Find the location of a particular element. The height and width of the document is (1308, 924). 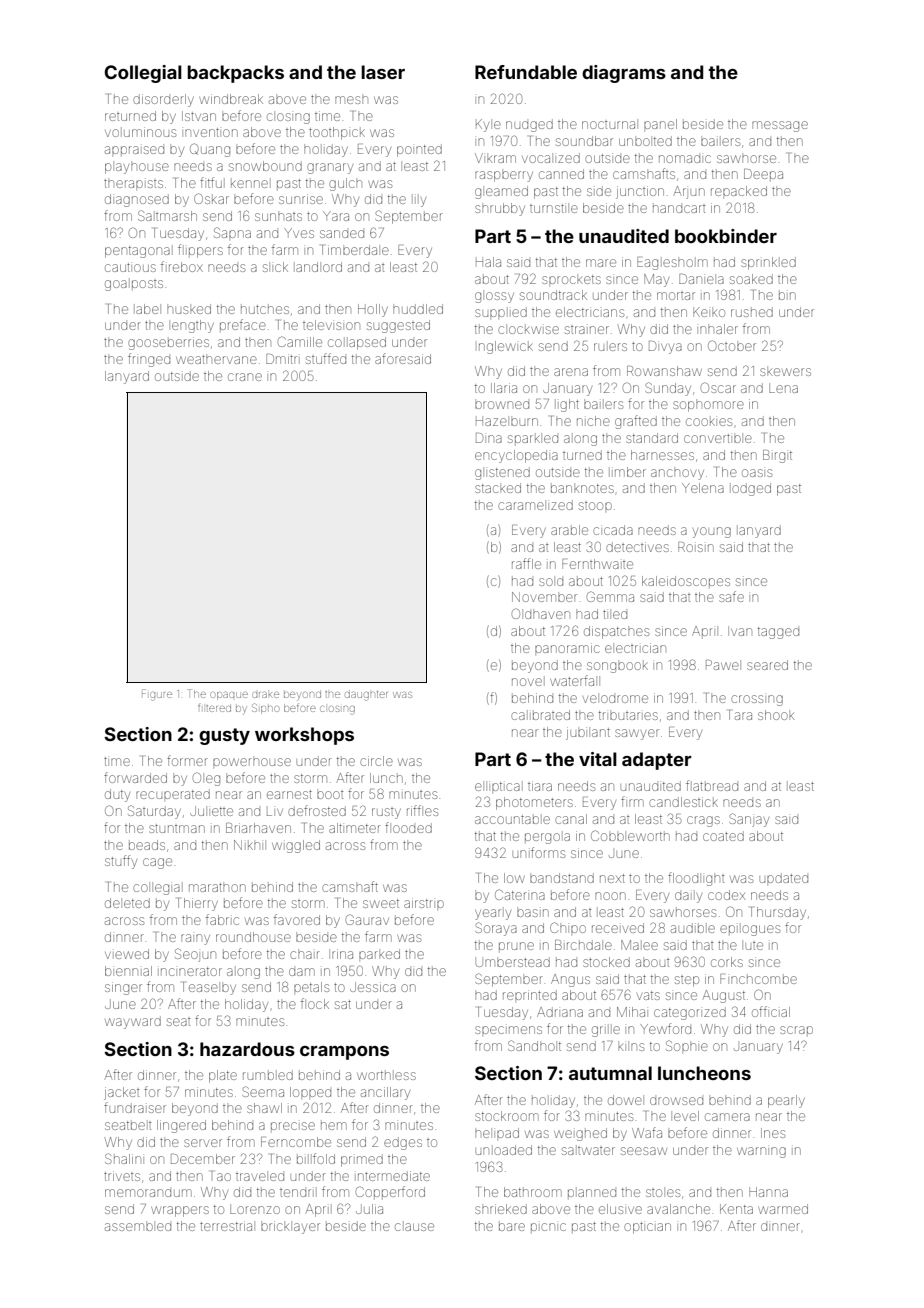

disorderly is located at coordinates (163, 100).
